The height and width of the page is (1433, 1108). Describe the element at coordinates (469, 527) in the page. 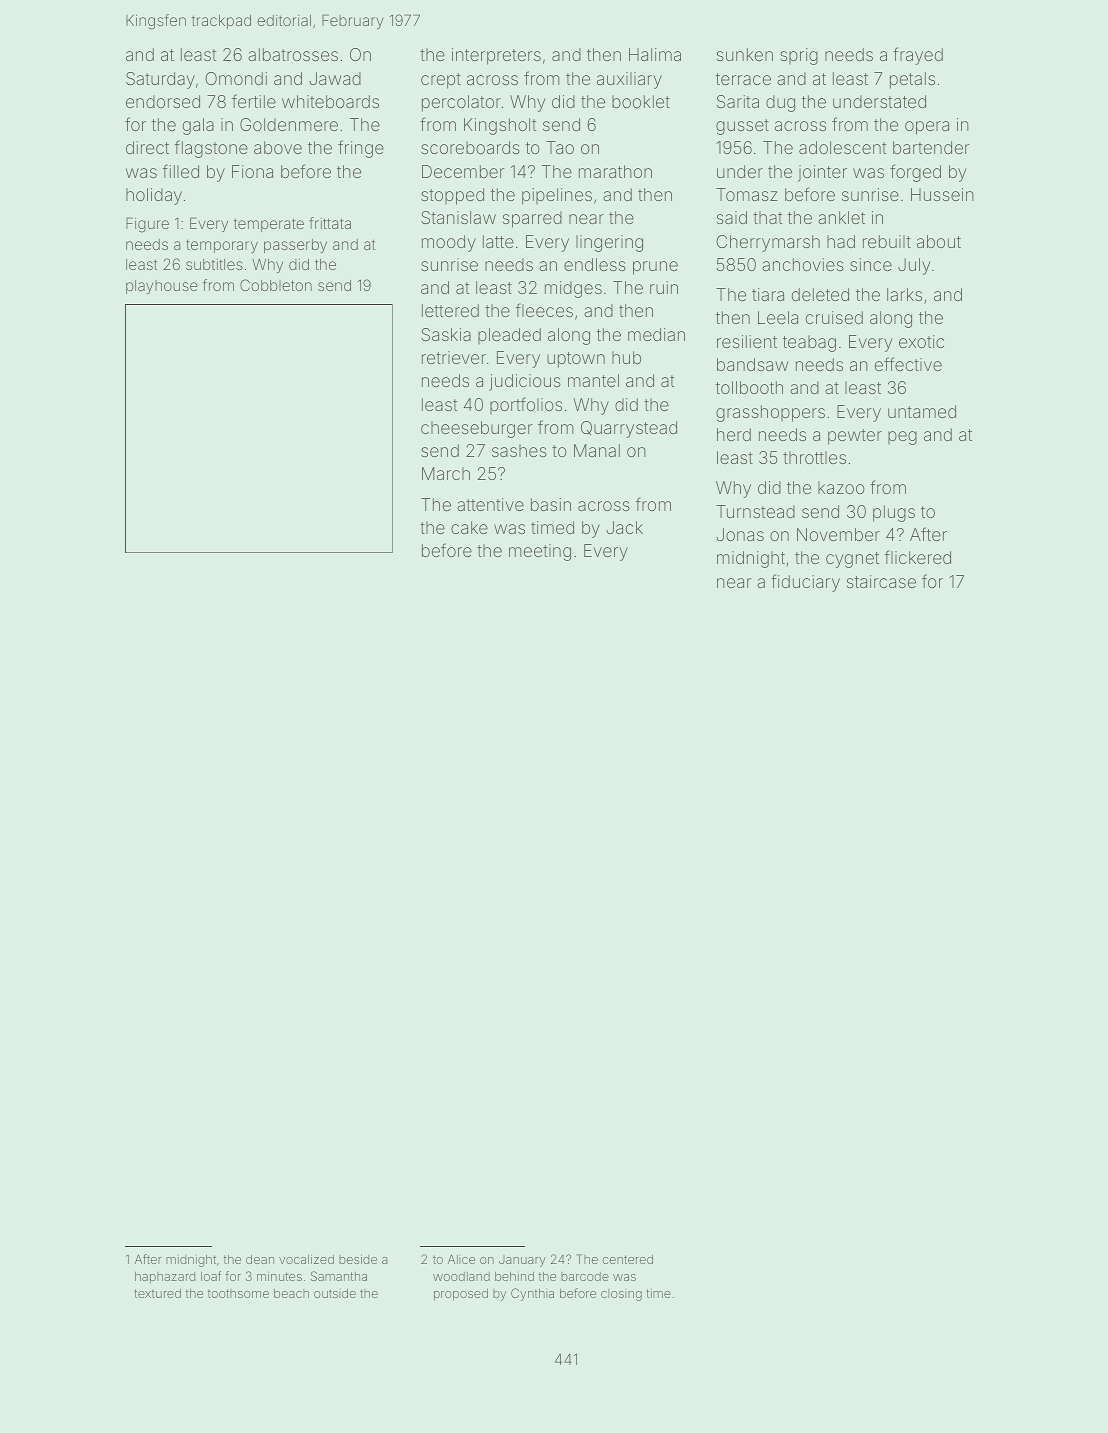

I see `cake` at that location.
